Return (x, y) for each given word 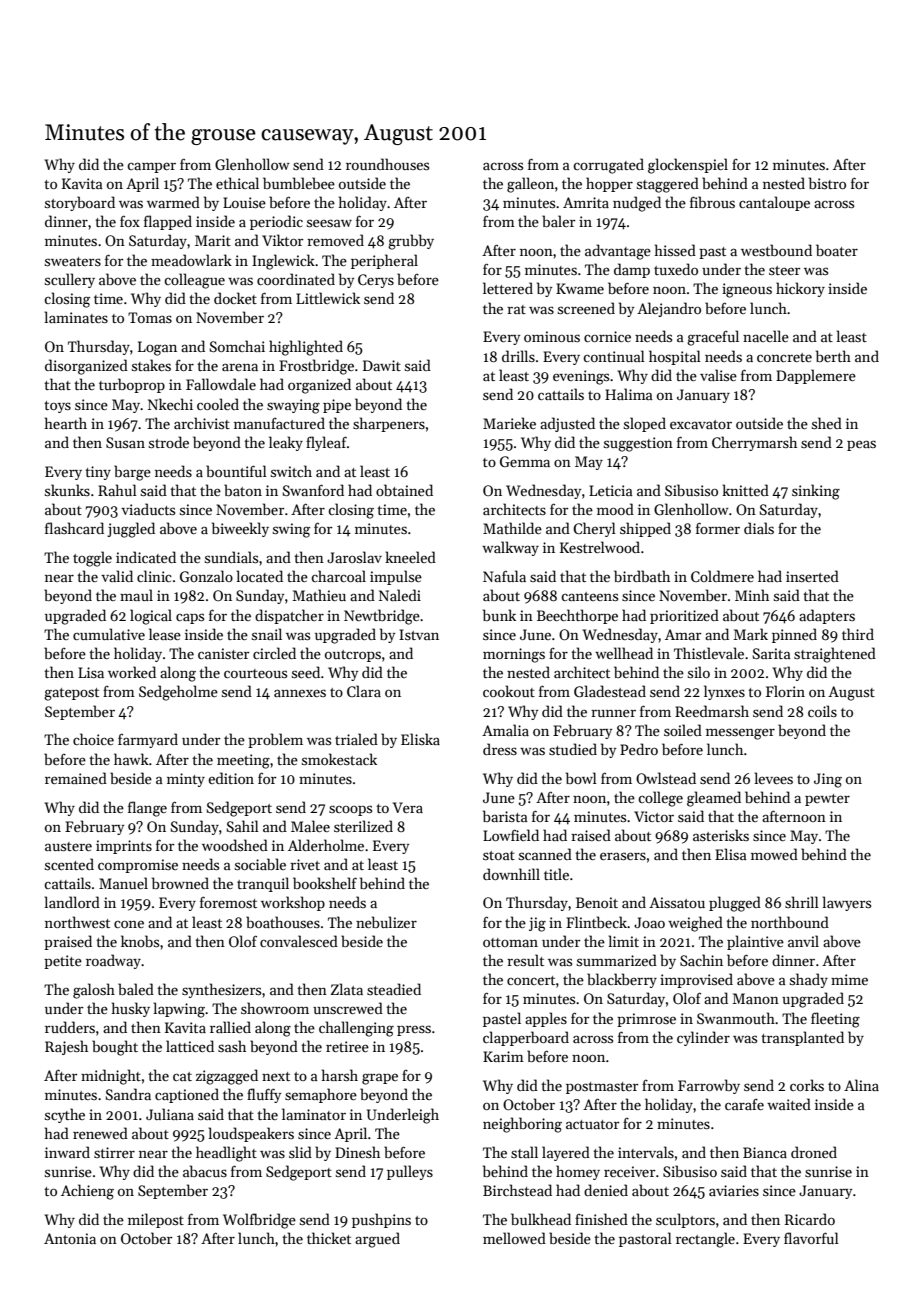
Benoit (597, 902)
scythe (65, 1115)
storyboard (80, 203)
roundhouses (387, 164)
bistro (827, 183)
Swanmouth (736, 1018)
